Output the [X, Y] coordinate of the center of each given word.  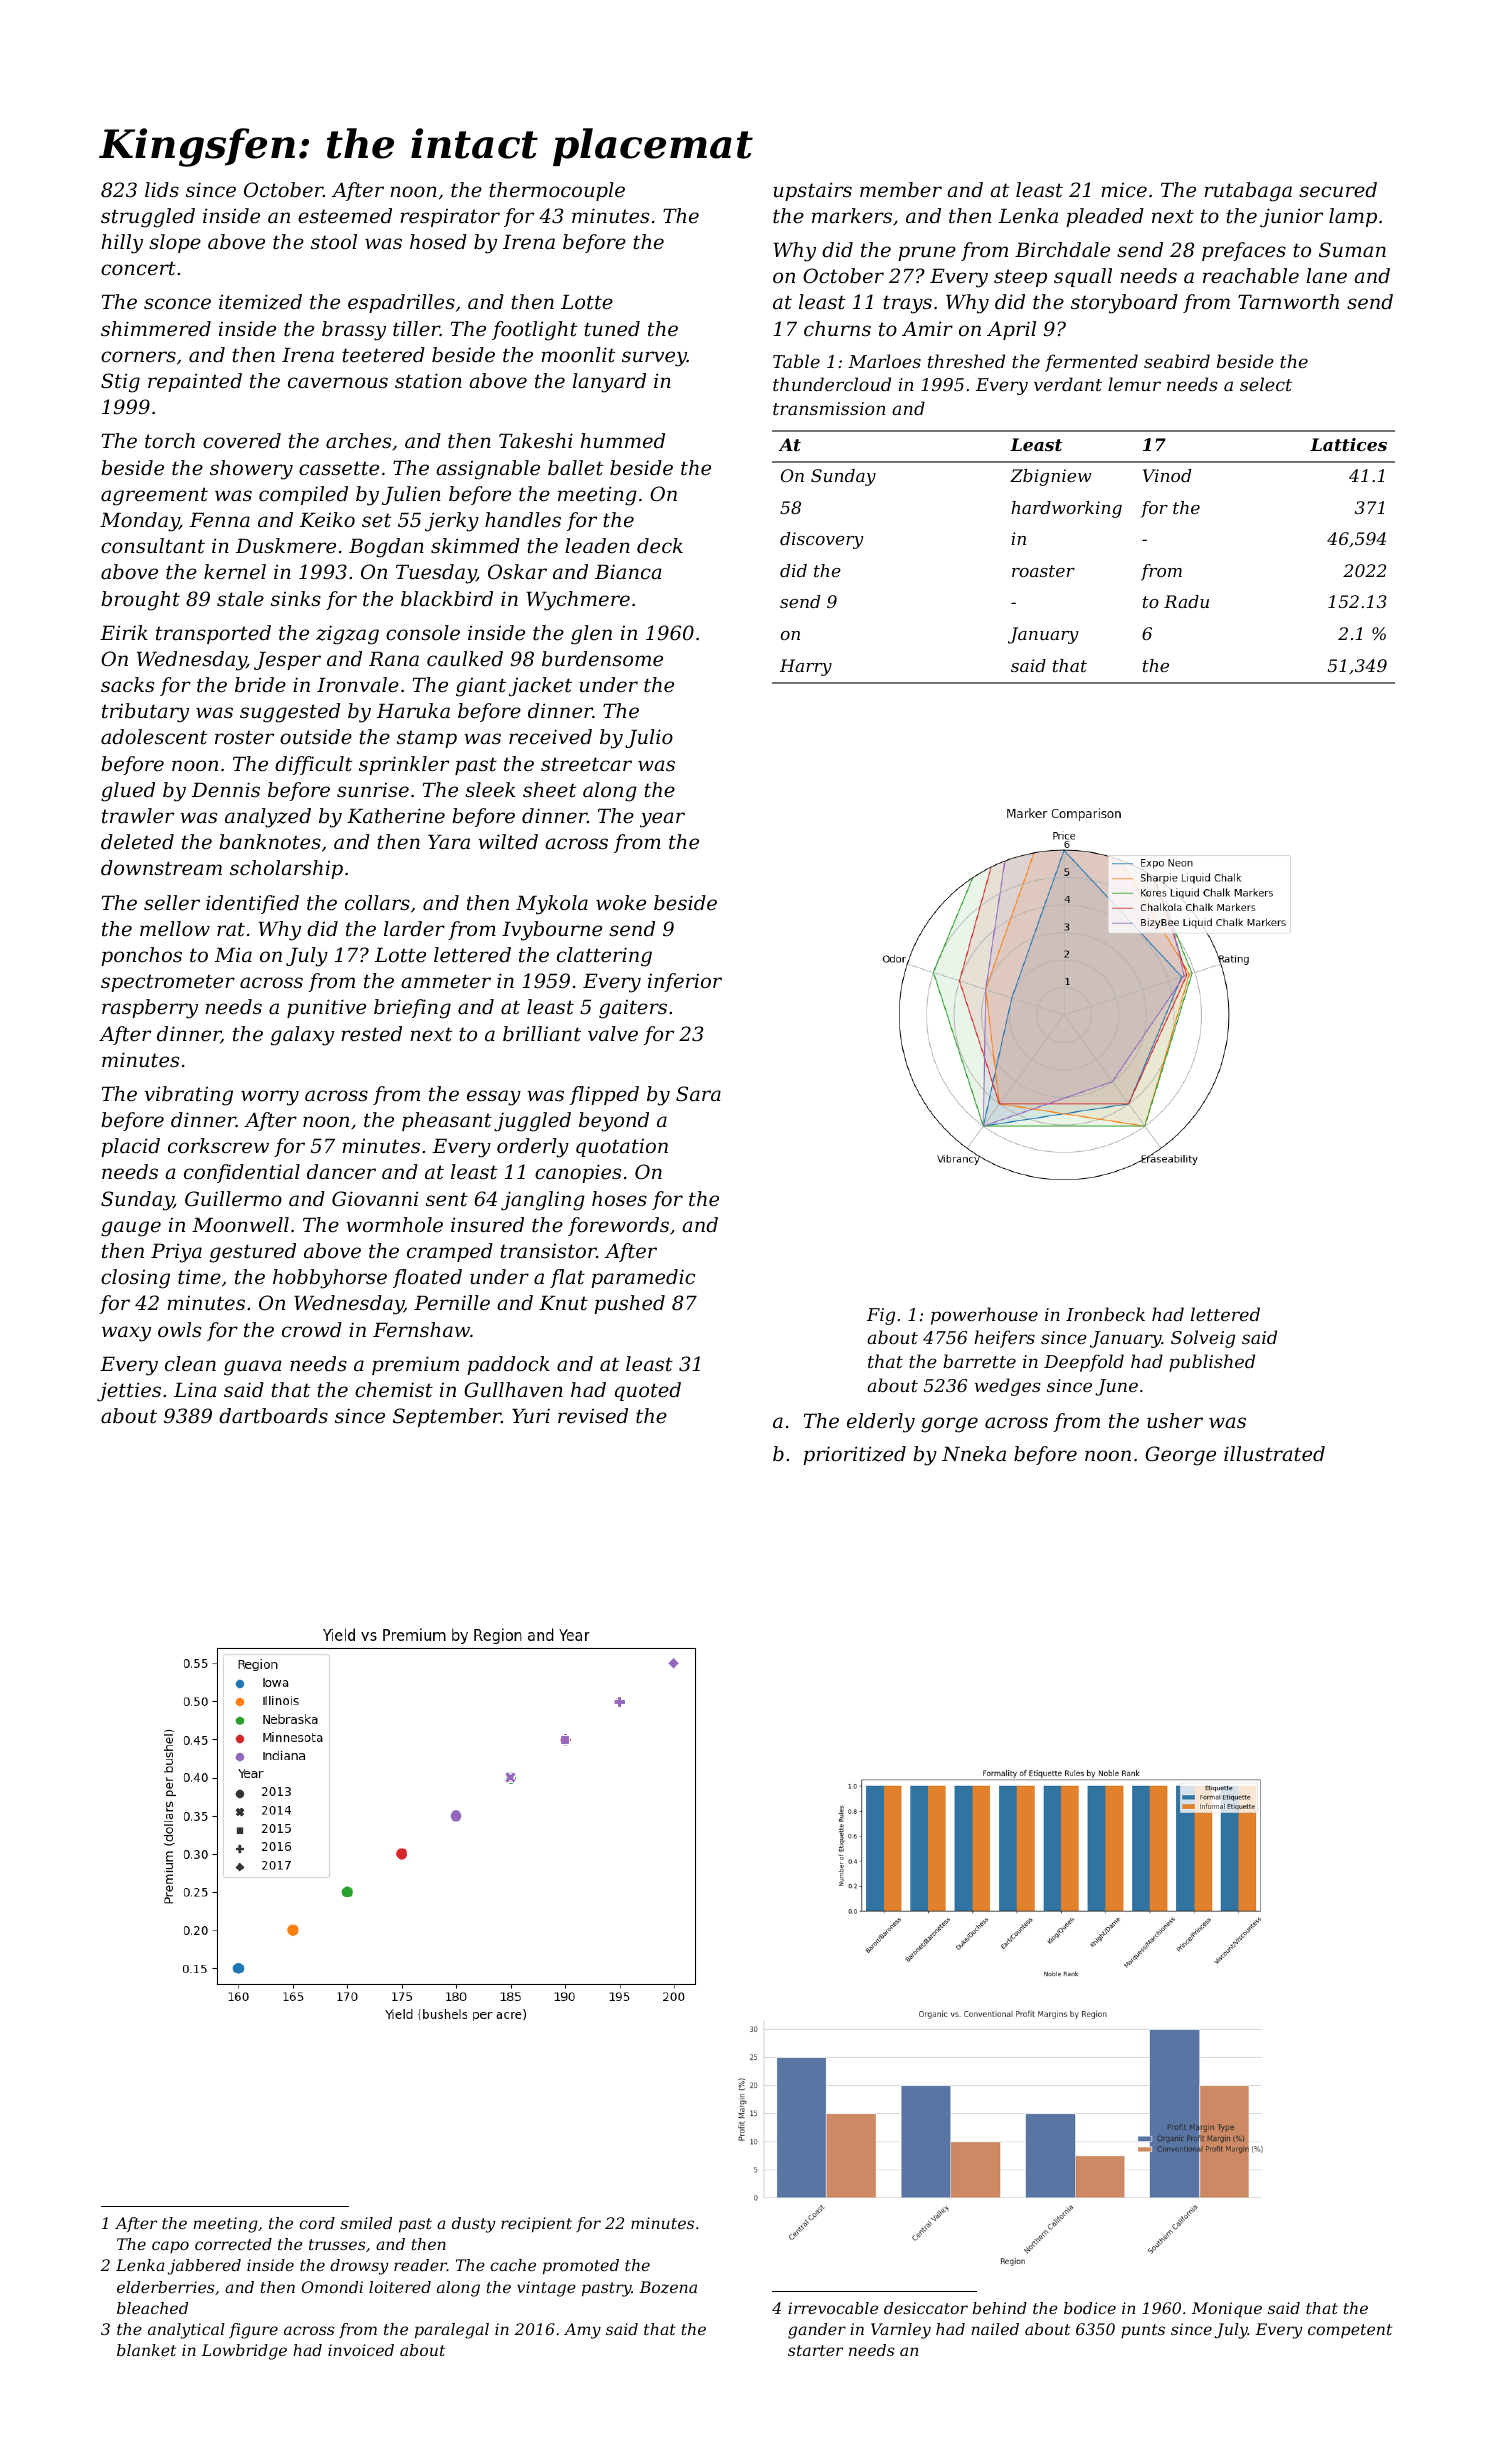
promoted [581, 2267]
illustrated [1274, 1454]
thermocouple [557, 191]
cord [317, 2223]
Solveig [1203, 1339]
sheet [549, 790]
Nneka [974, 1454]
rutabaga [1248, 192]
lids [162, 190]
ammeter [446, 981]
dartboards [273, 1416]
